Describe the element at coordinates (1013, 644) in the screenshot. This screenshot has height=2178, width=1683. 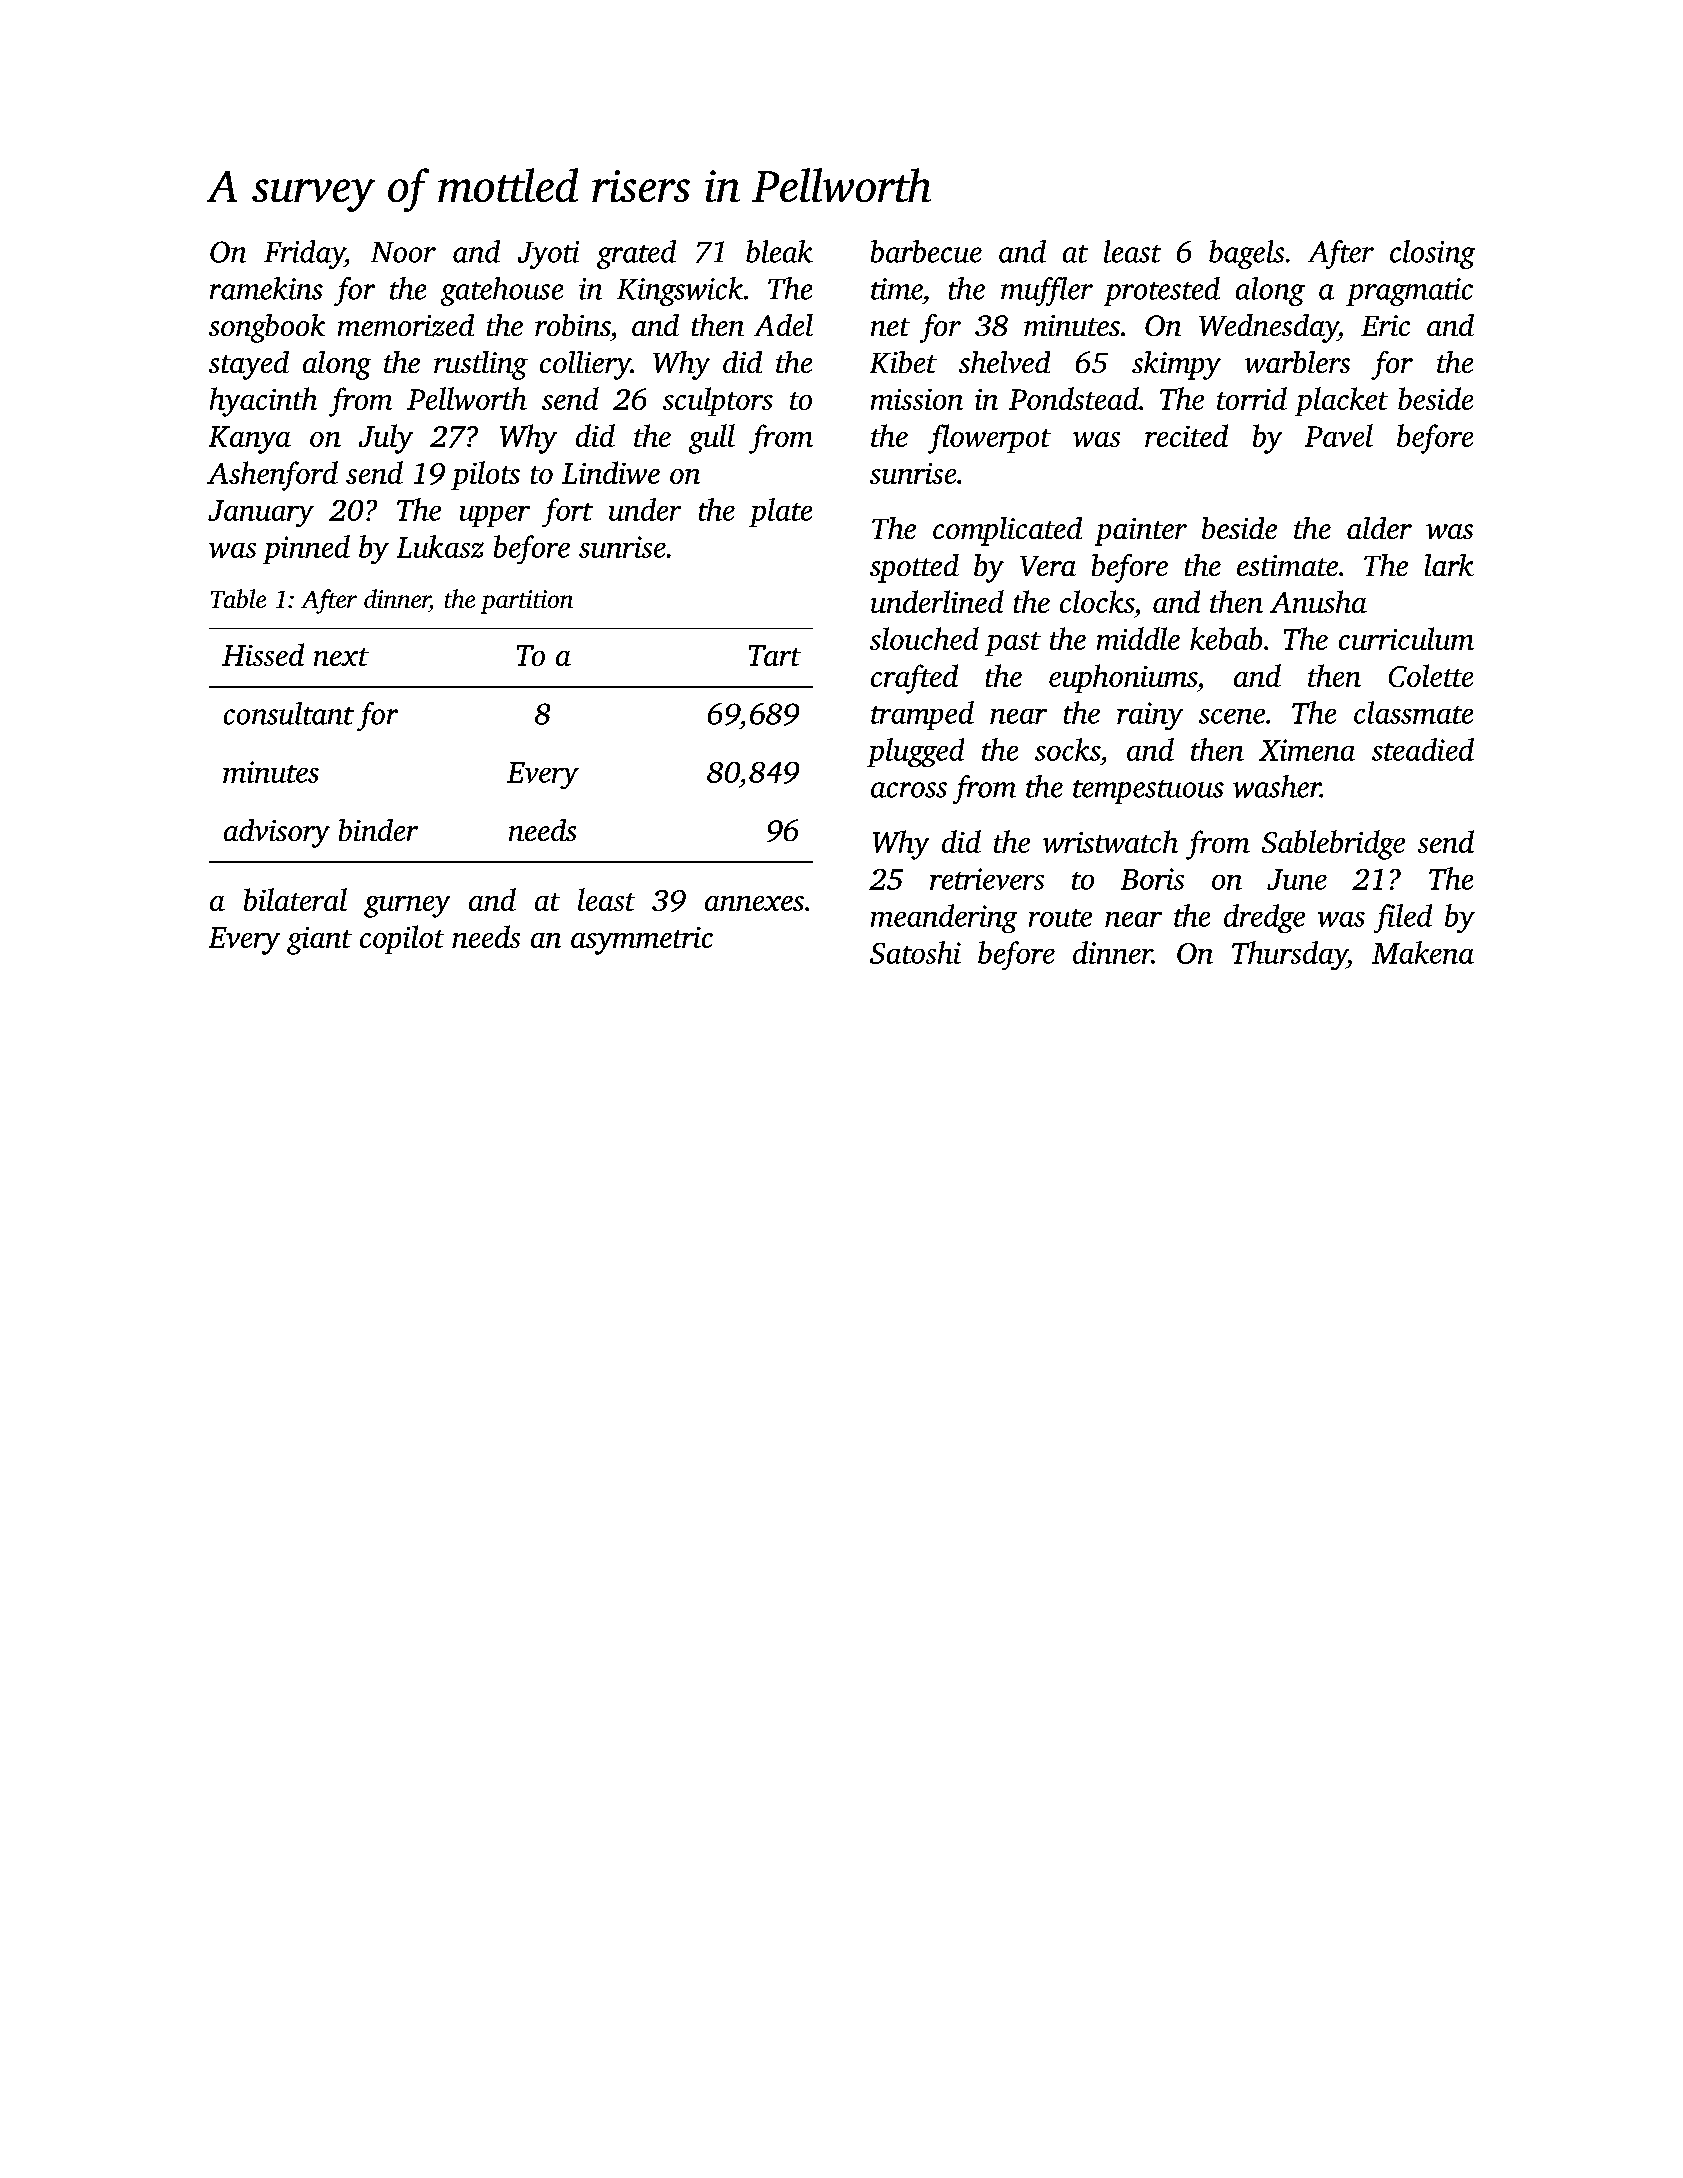
I see `past` at that location.
